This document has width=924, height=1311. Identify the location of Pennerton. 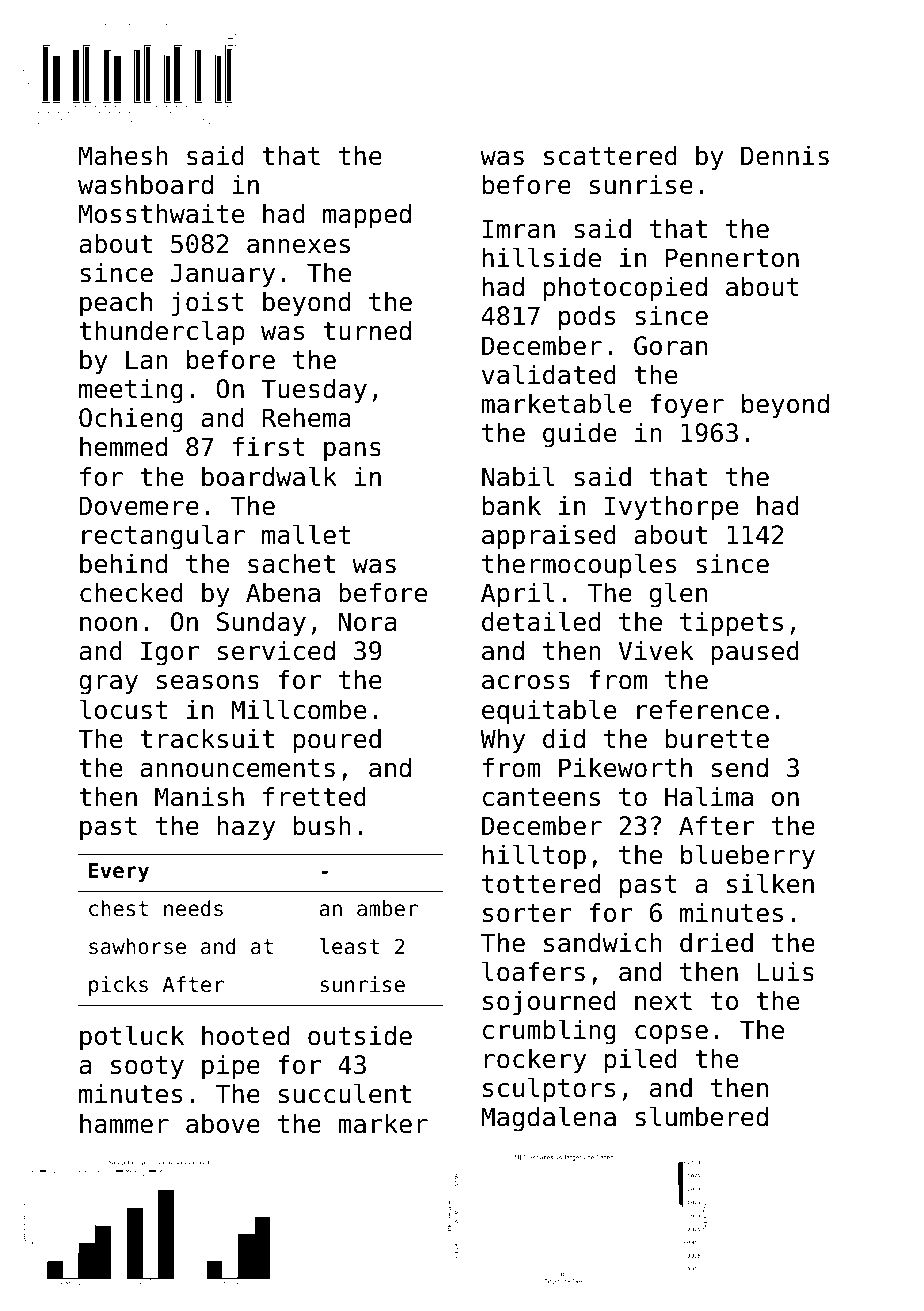
(732, 258).
